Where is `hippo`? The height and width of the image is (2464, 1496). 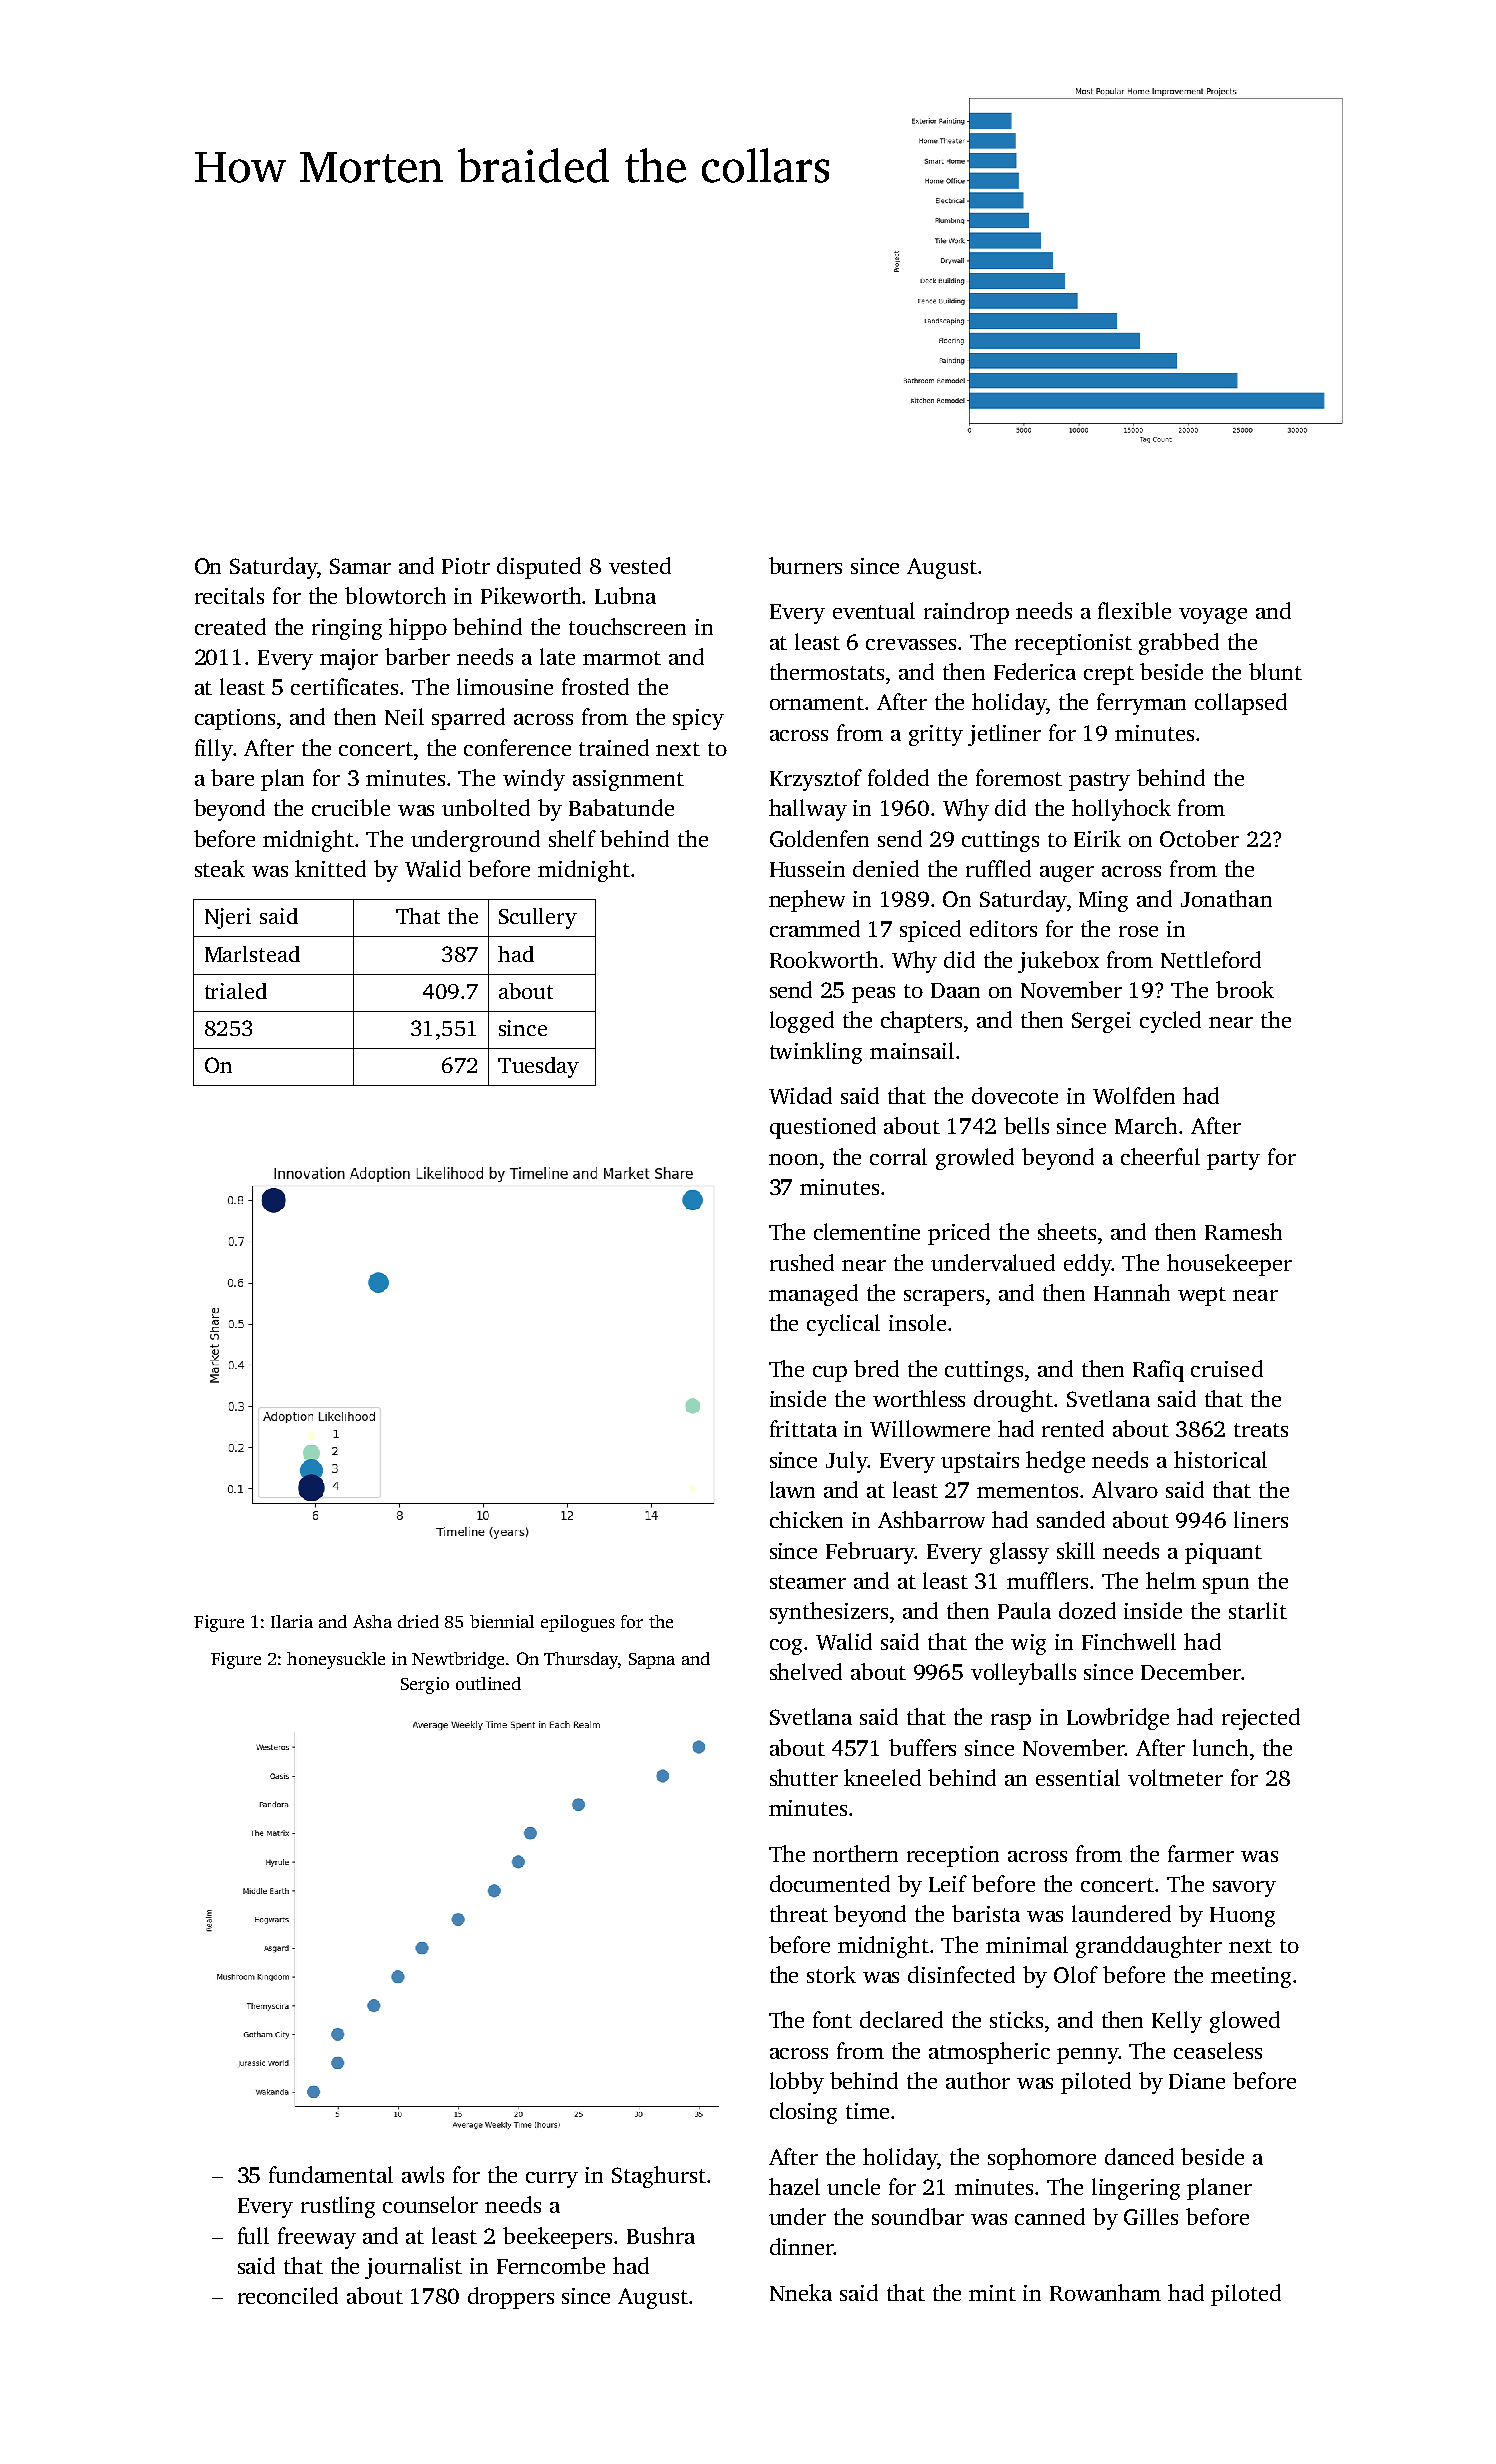
hippo is located at coordinates (418, 629).
